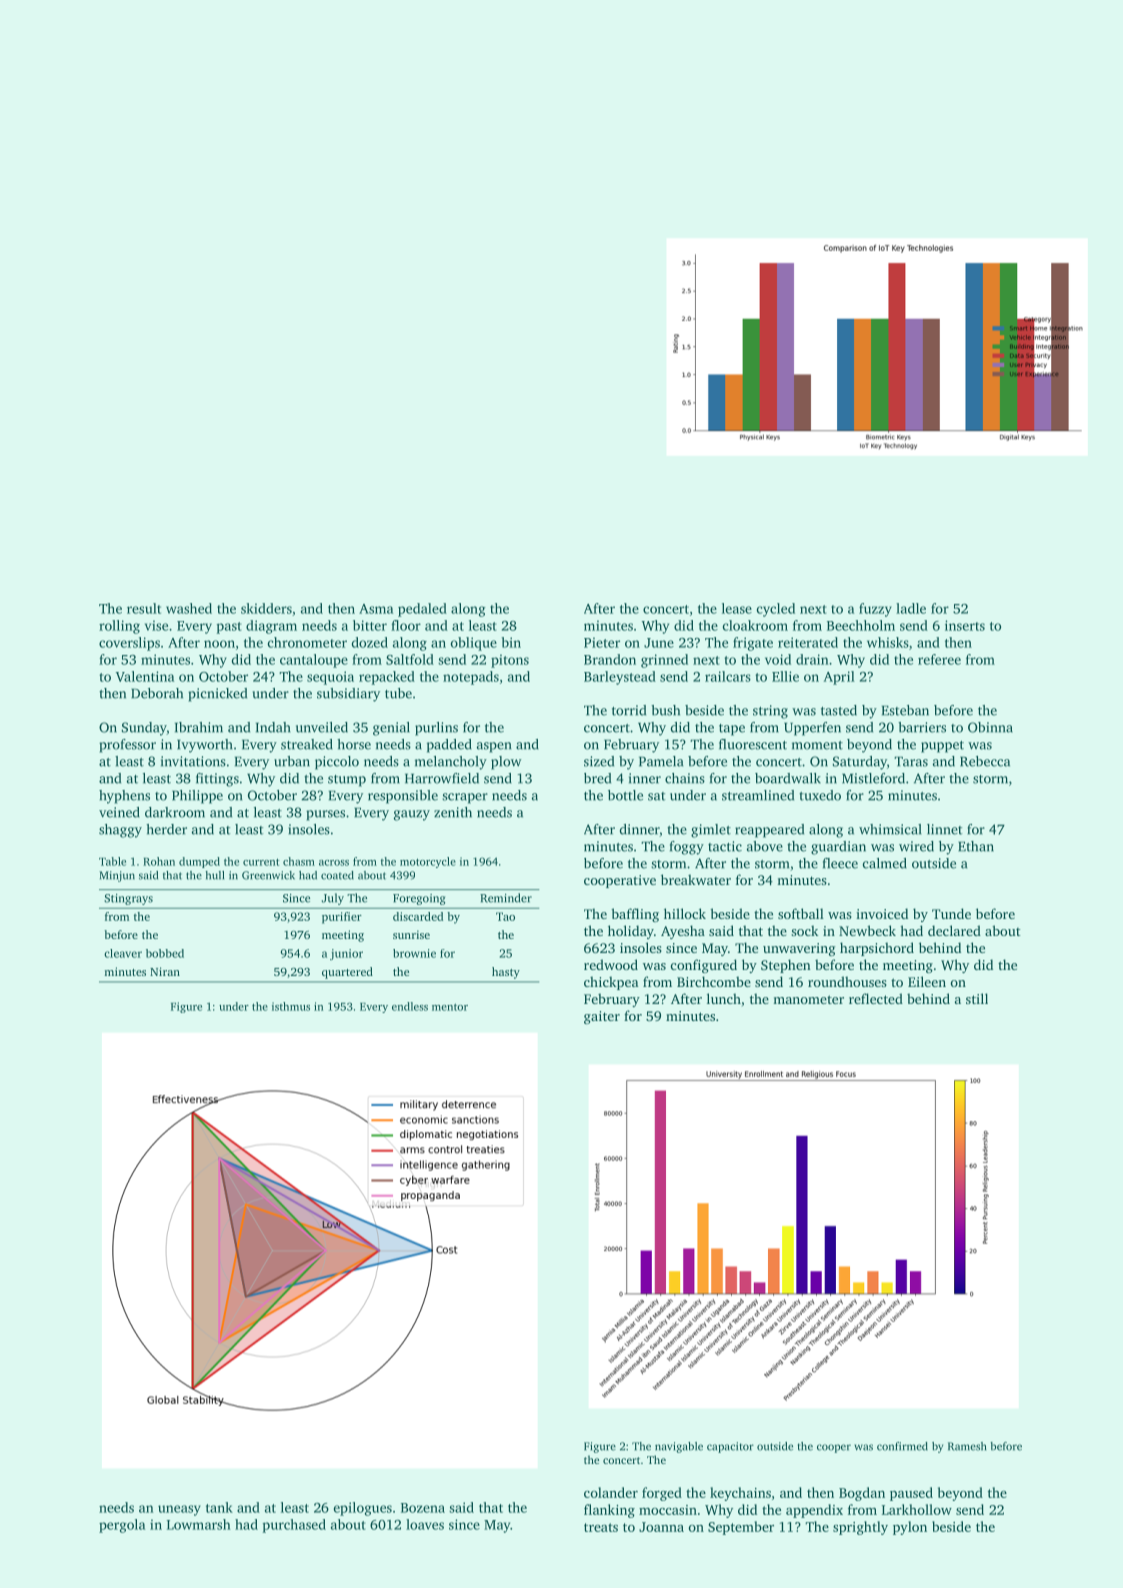  Describe the element at coordinates (876, 998) in the screenshot. I see `reflected` at that location.
